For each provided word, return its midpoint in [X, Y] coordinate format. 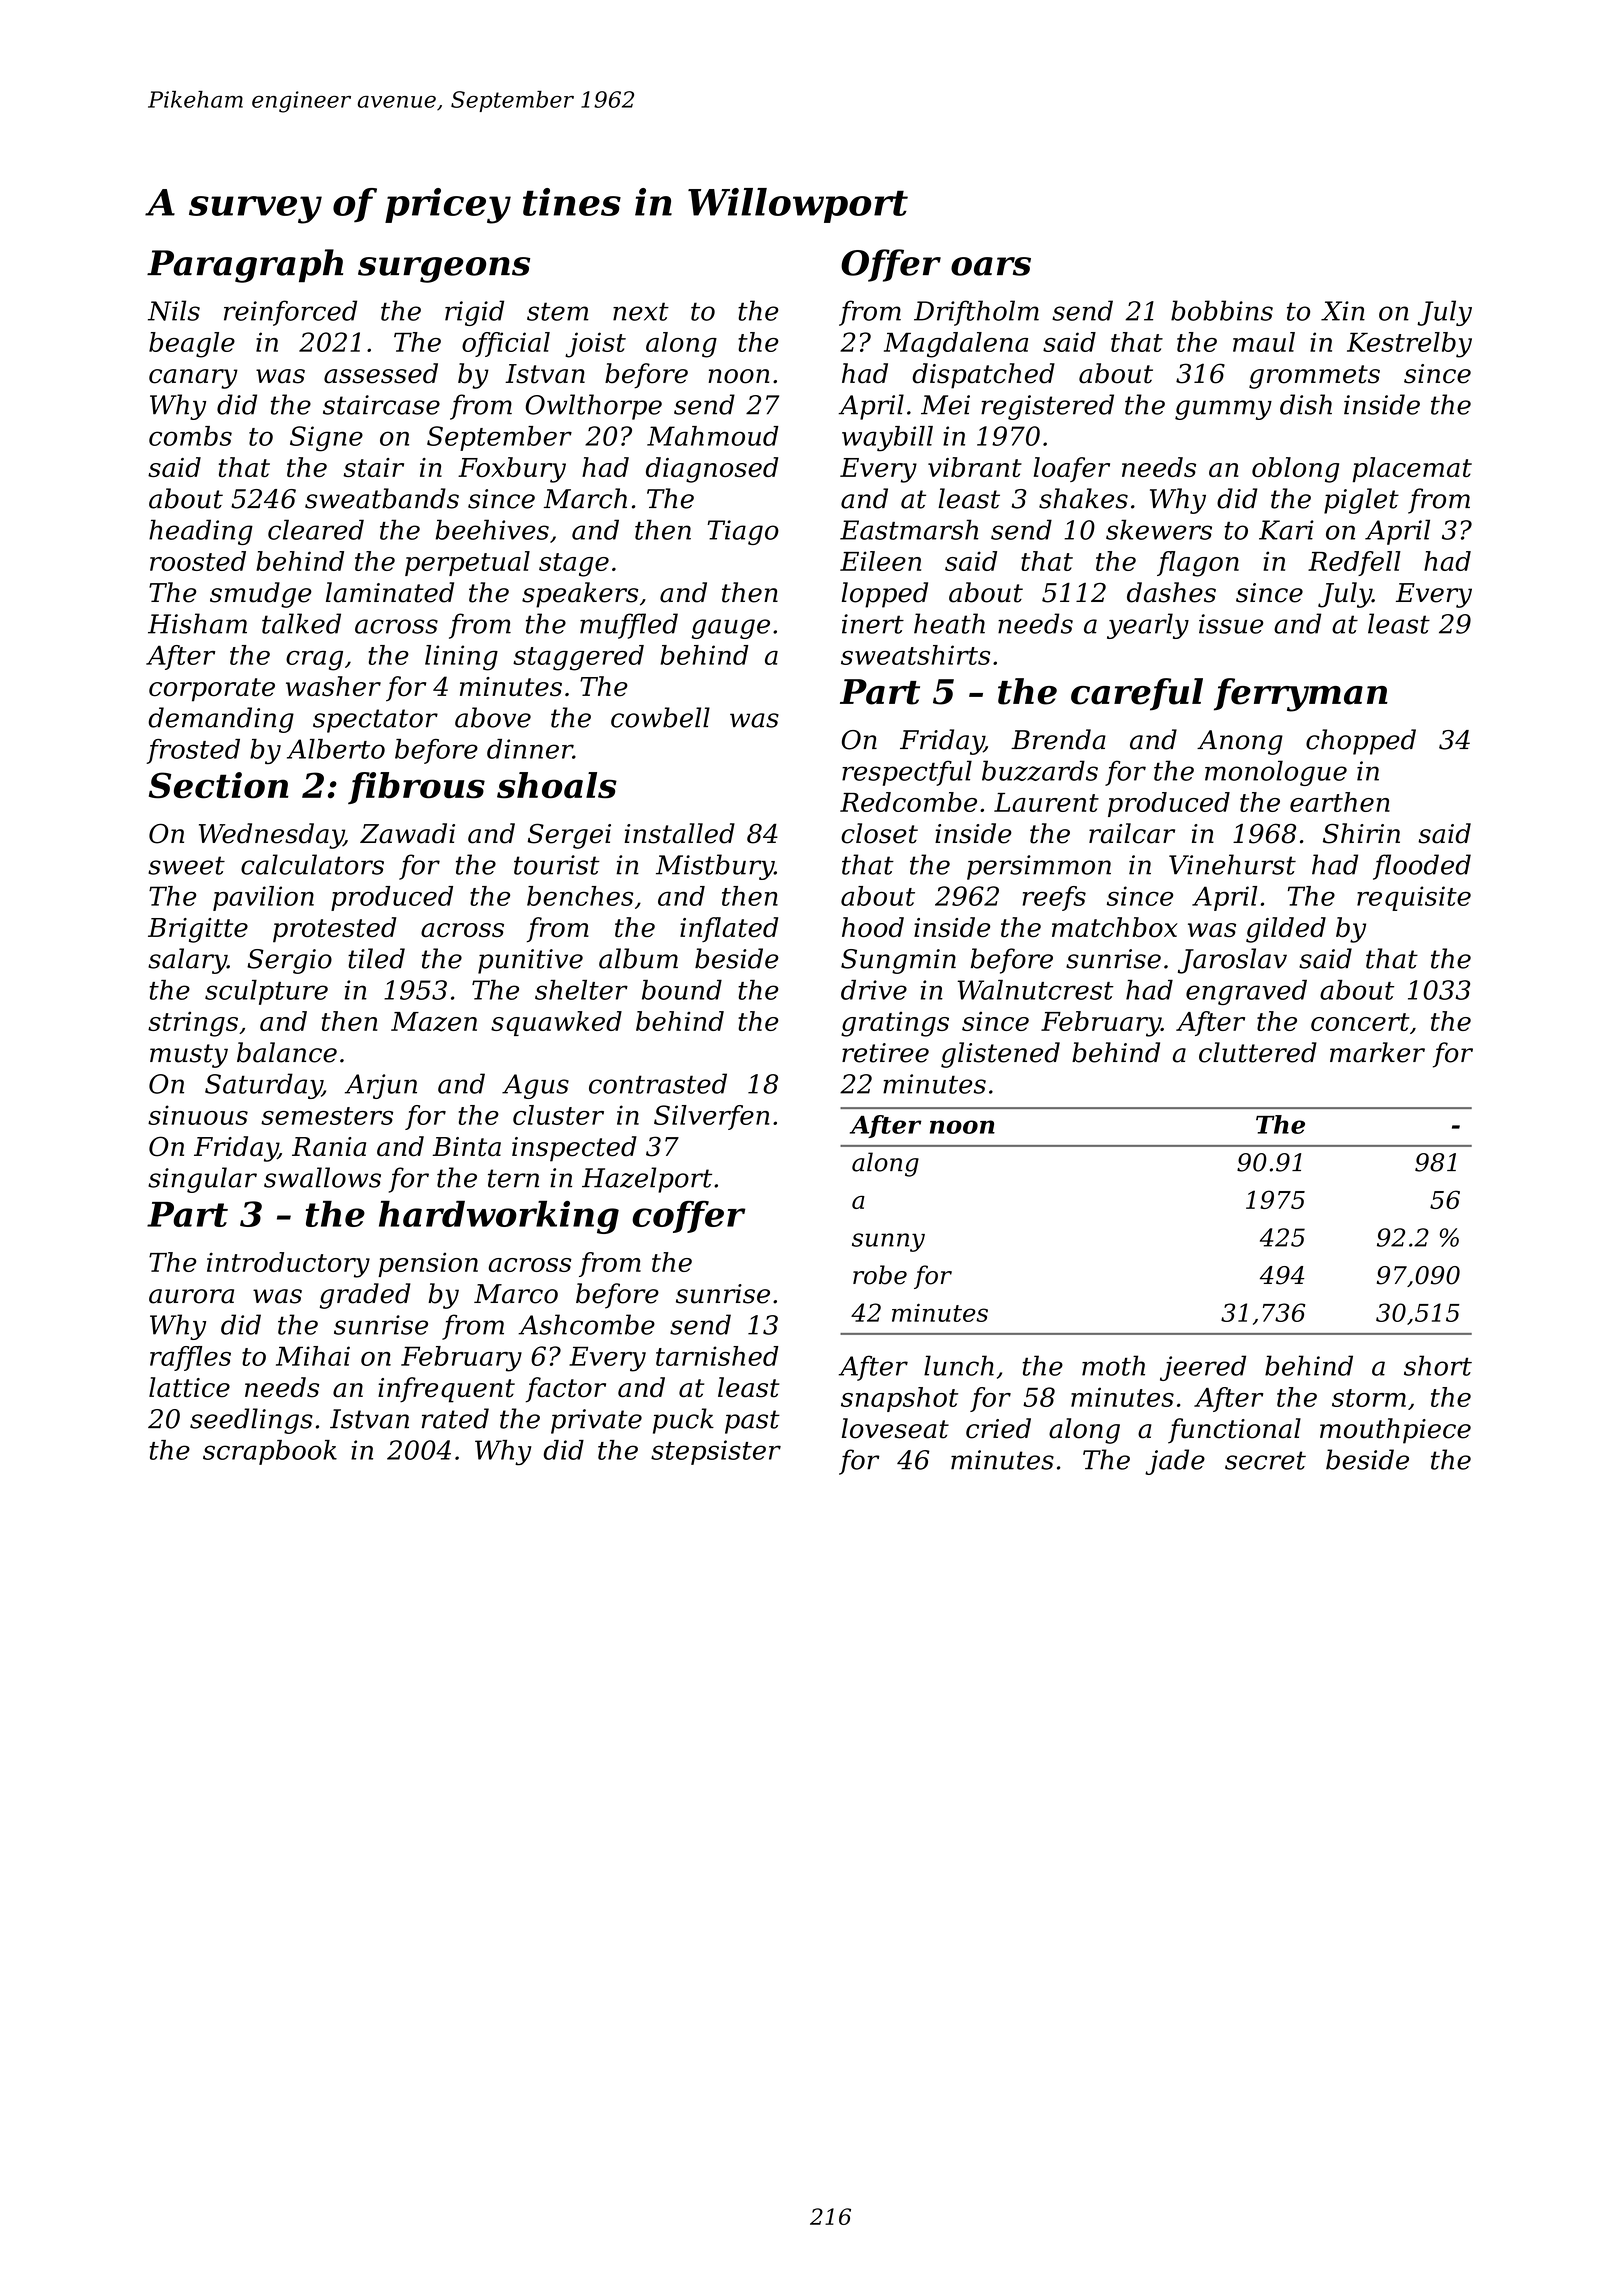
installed [679, 833]
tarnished [717, 1356]
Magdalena [956, 345]
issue [1231, 624]
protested [335, 930]
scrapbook [270, 1452]
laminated [390, 592]
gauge [731, 629]
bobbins [1222, 310]
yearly [1148, 626]
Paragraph [245, 266]
